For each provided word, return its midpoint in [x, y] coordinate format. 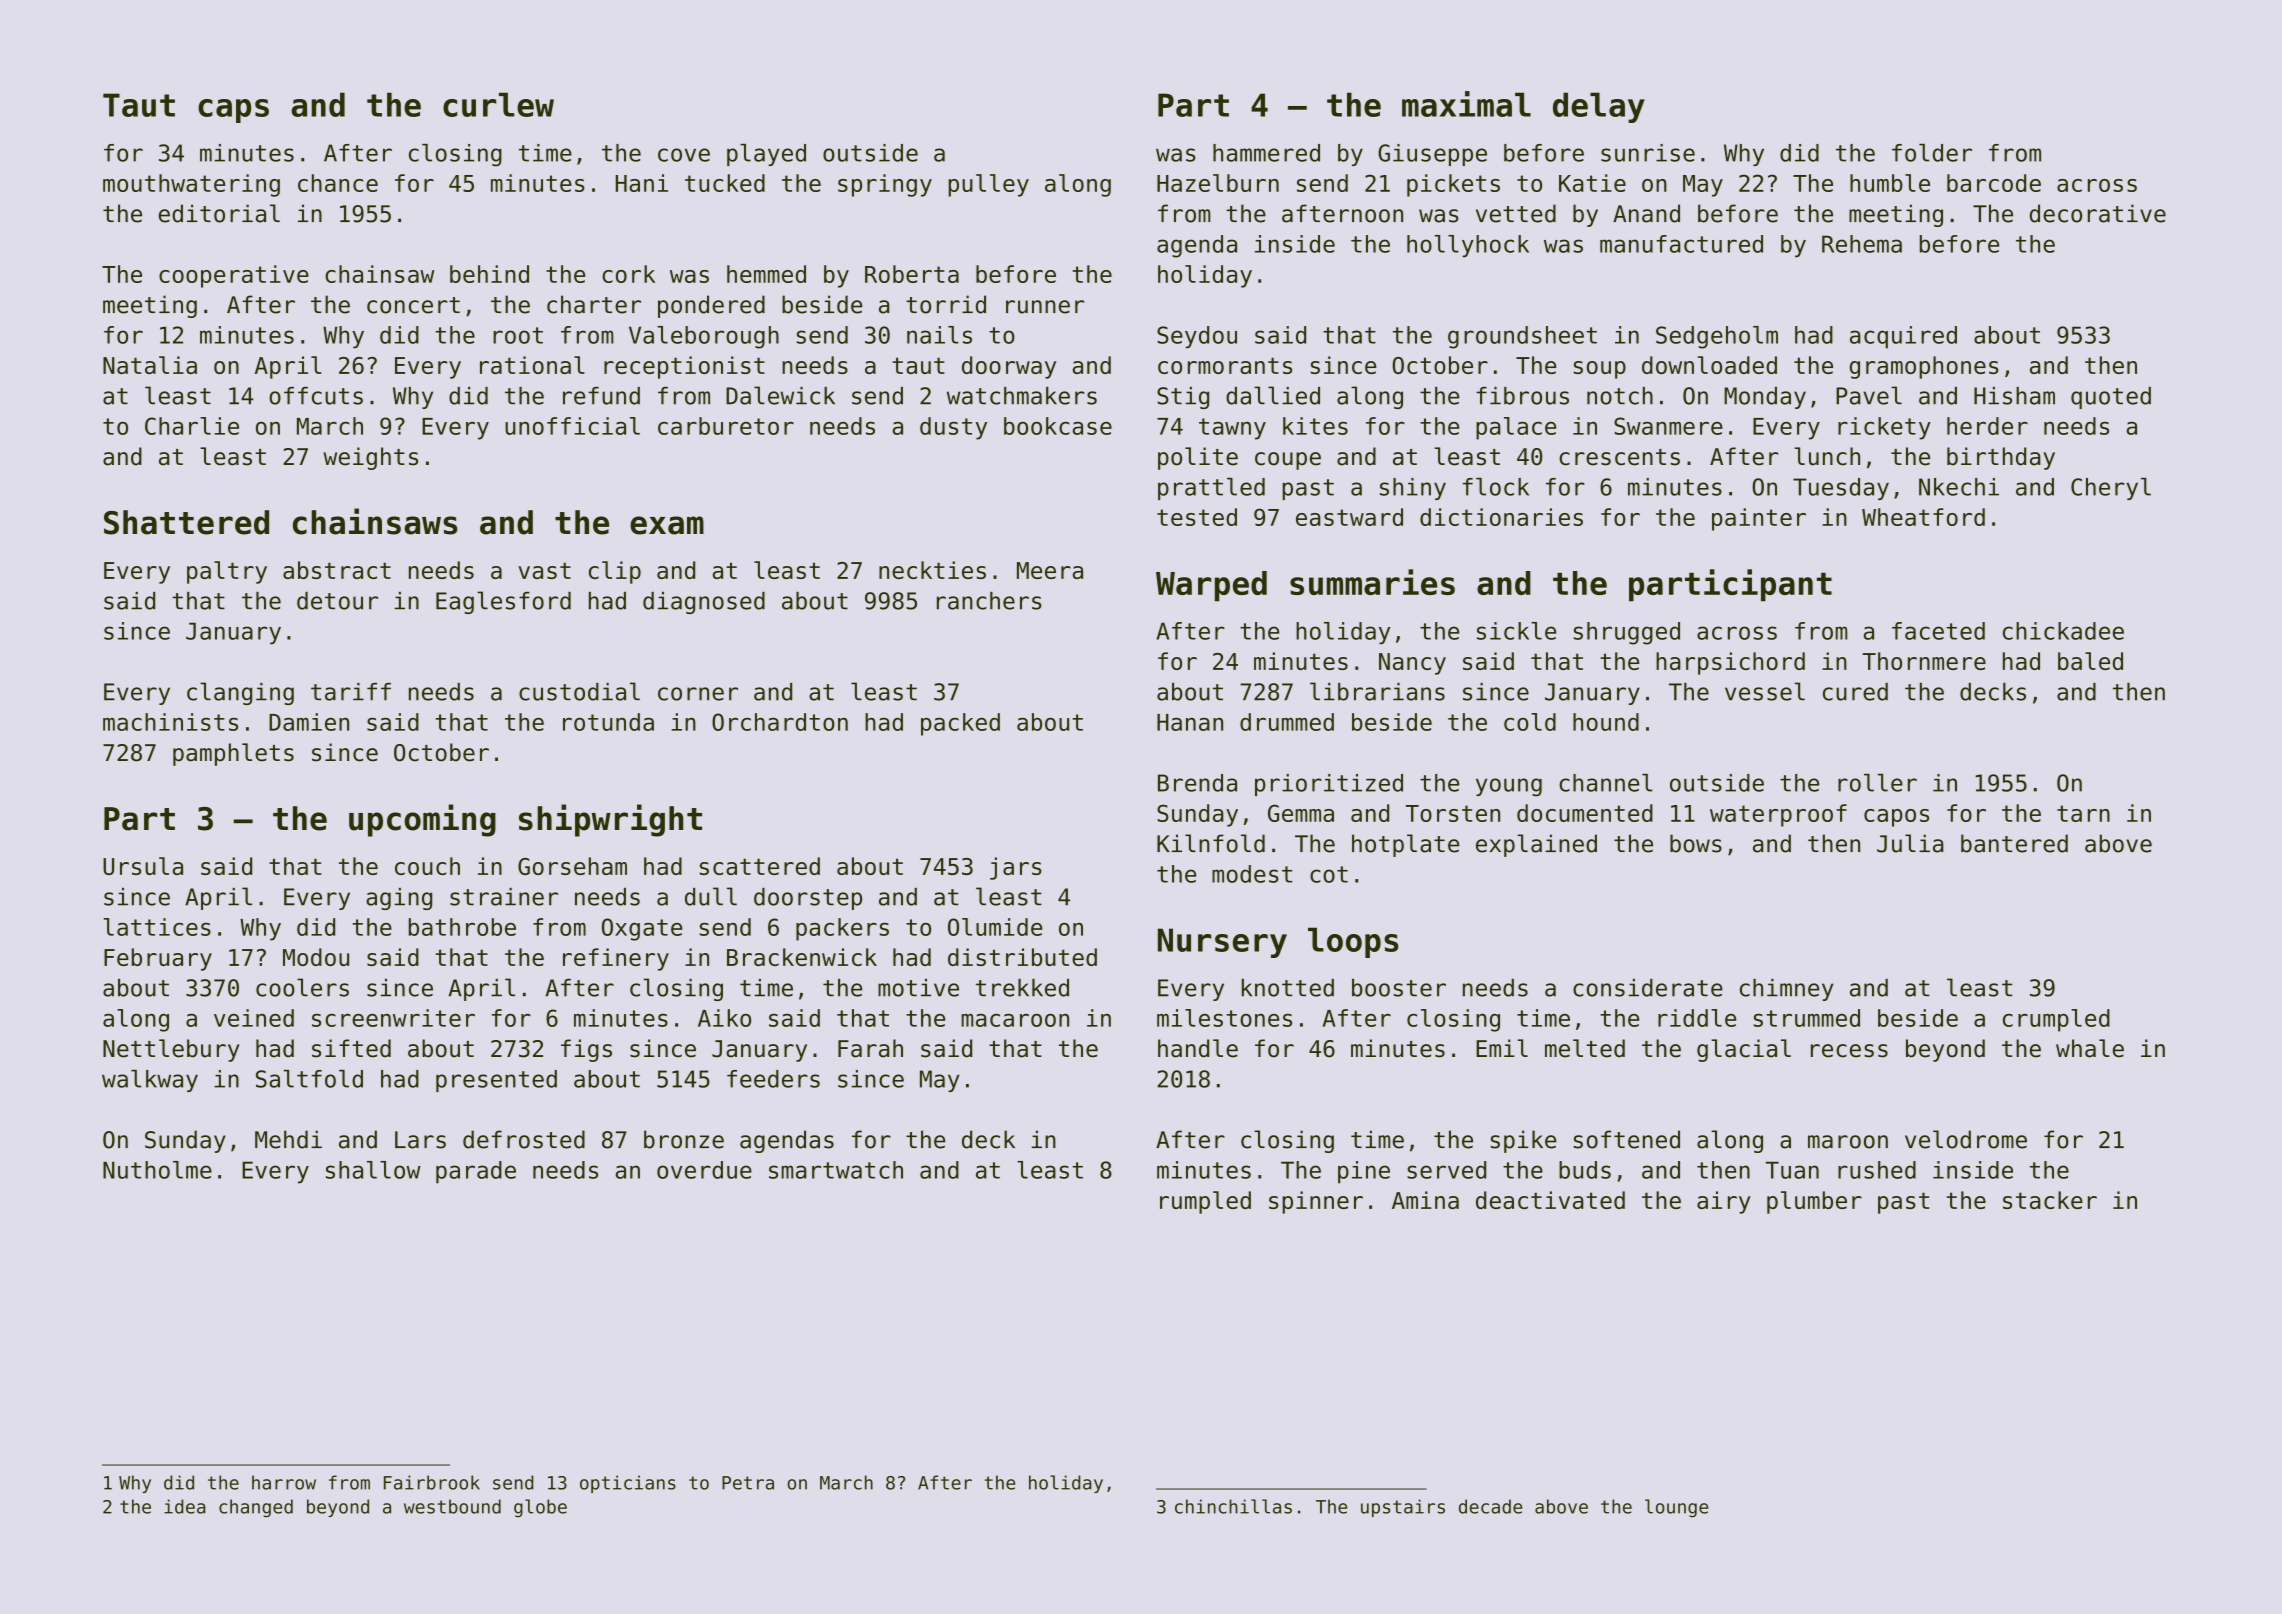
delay [1599, 107]
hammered [1266, 153]
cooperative [234, 276]
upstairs [1403, 1508]
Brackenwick [802, 957]
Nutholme [157, 1170]
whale [2090, 1048]
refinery [616, 959]
